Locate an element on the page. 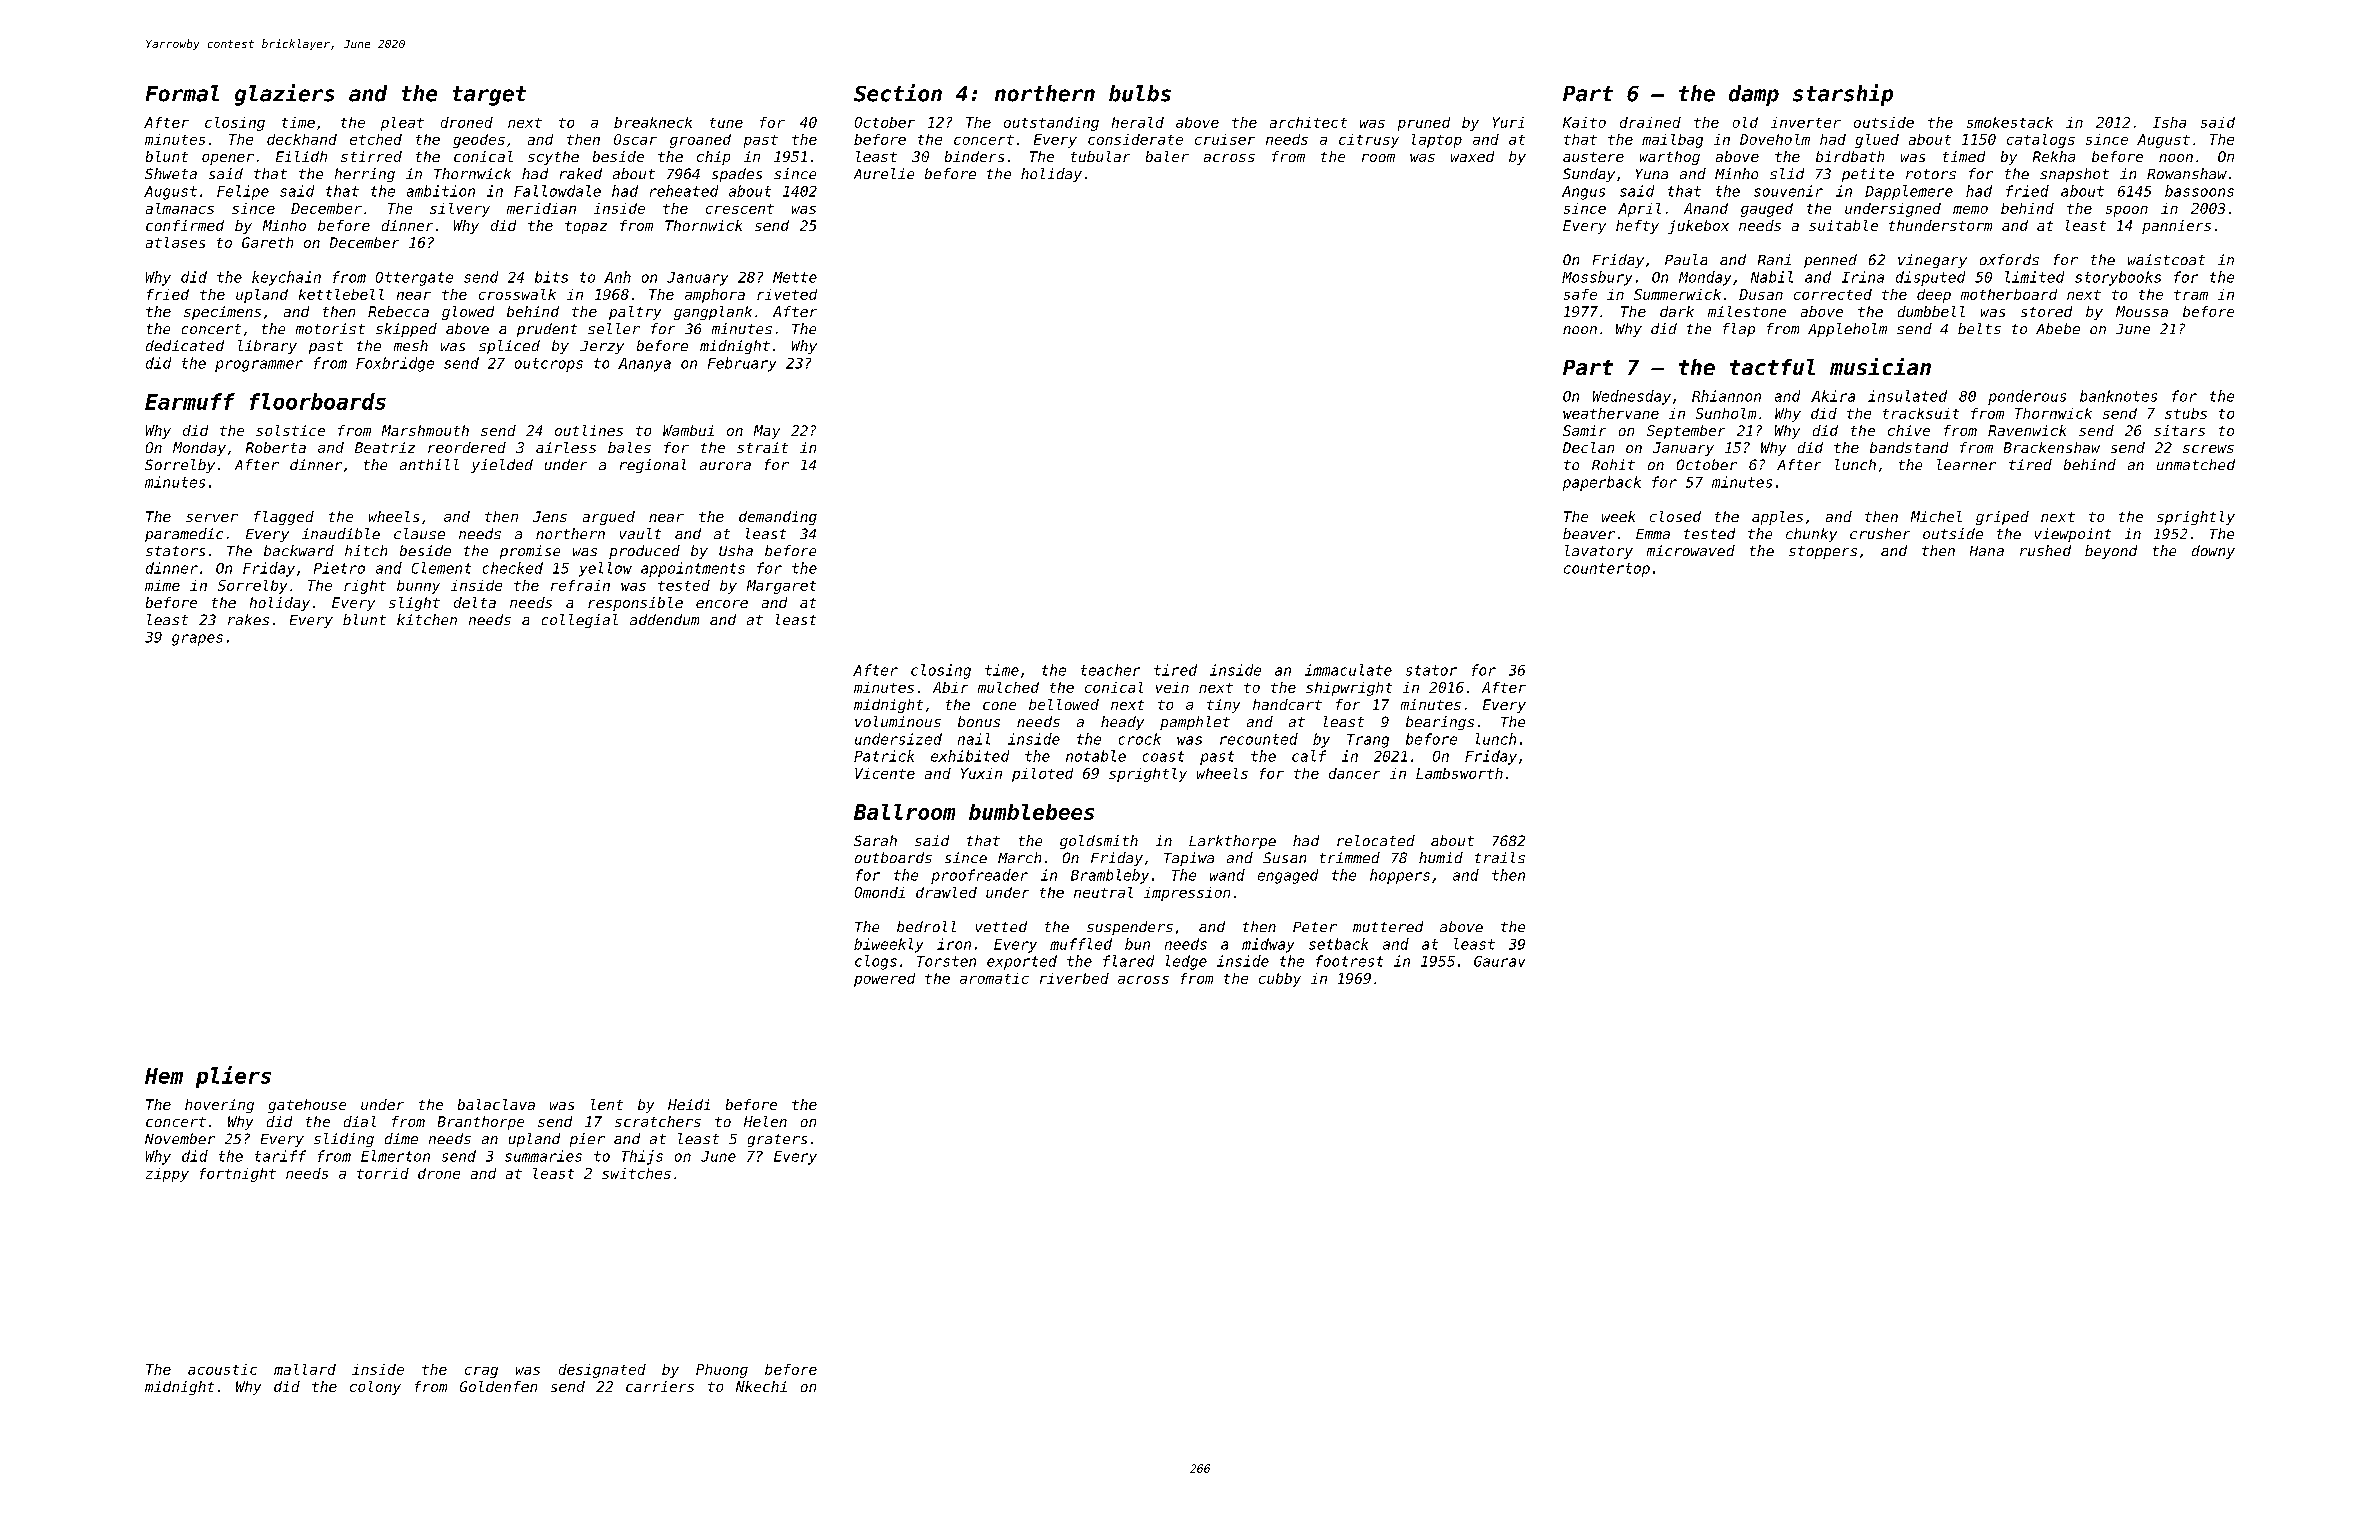 This image has height=1540, width=2380. Nkechi is located at coordinates (761, 1386).
